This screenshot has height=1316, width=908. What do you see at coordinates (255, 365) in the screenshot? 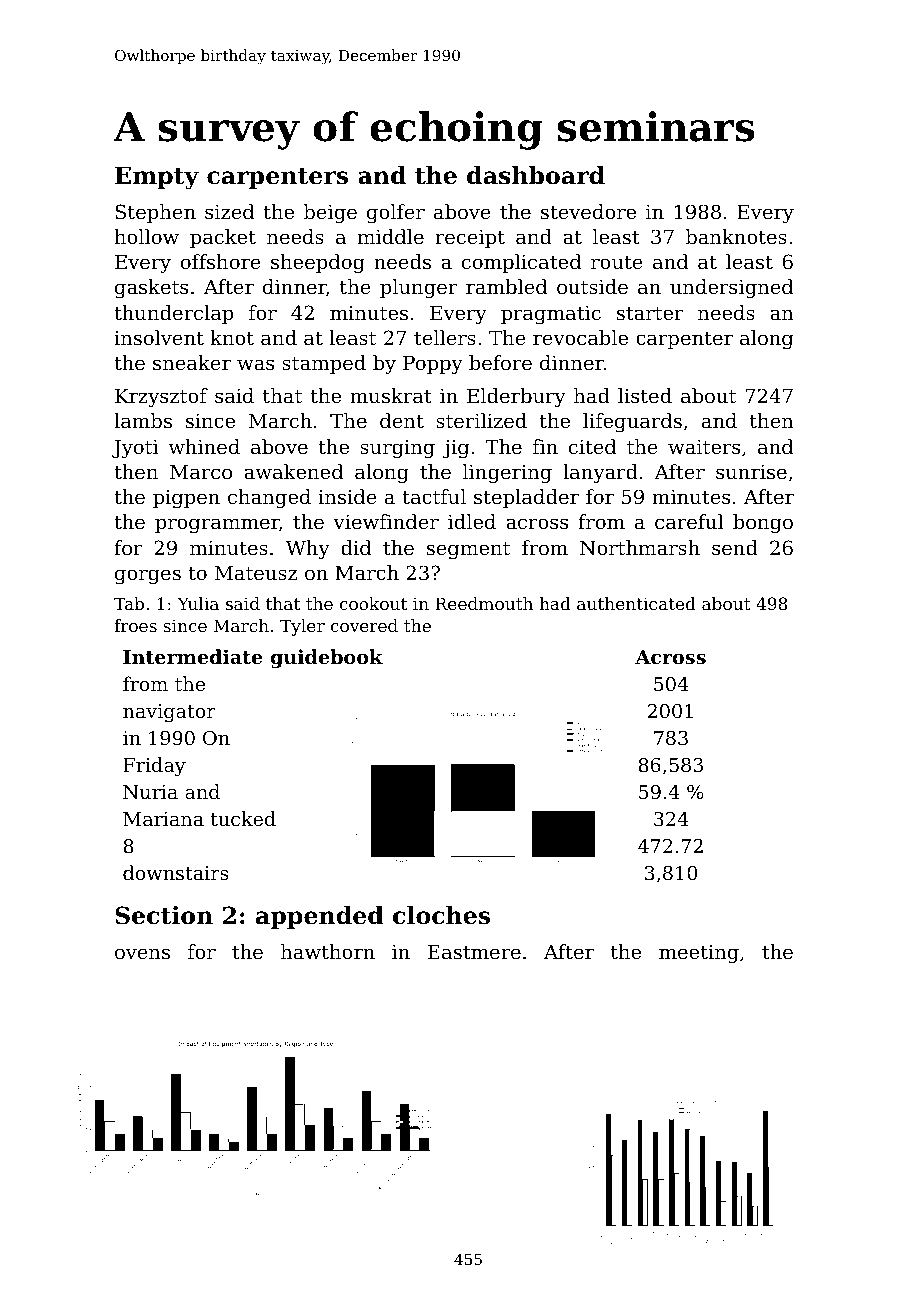
I see `was` at bounding box center [255, 365].
